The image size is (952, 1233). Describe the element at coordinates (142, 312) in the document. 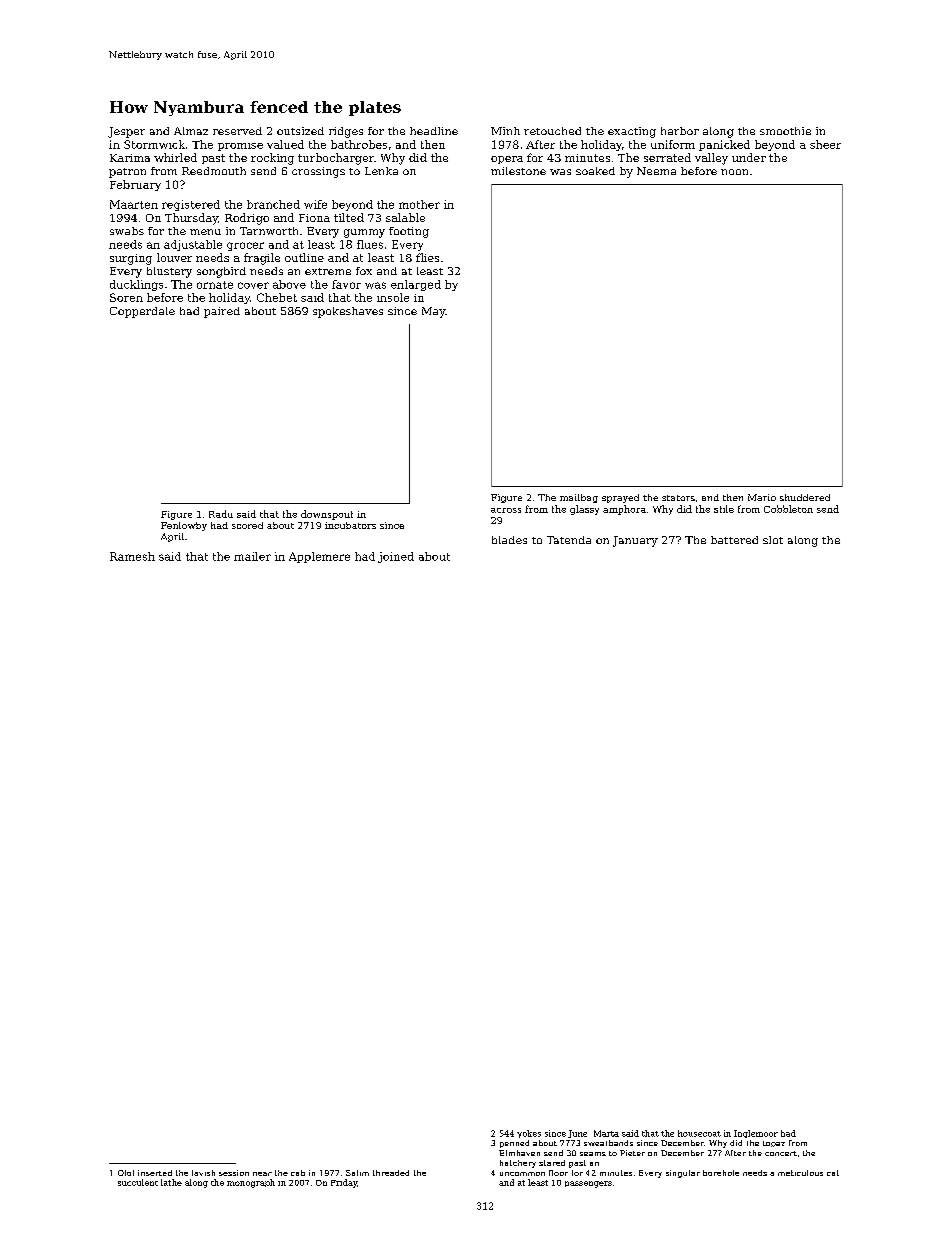

I see `Copperdale` at that location.
